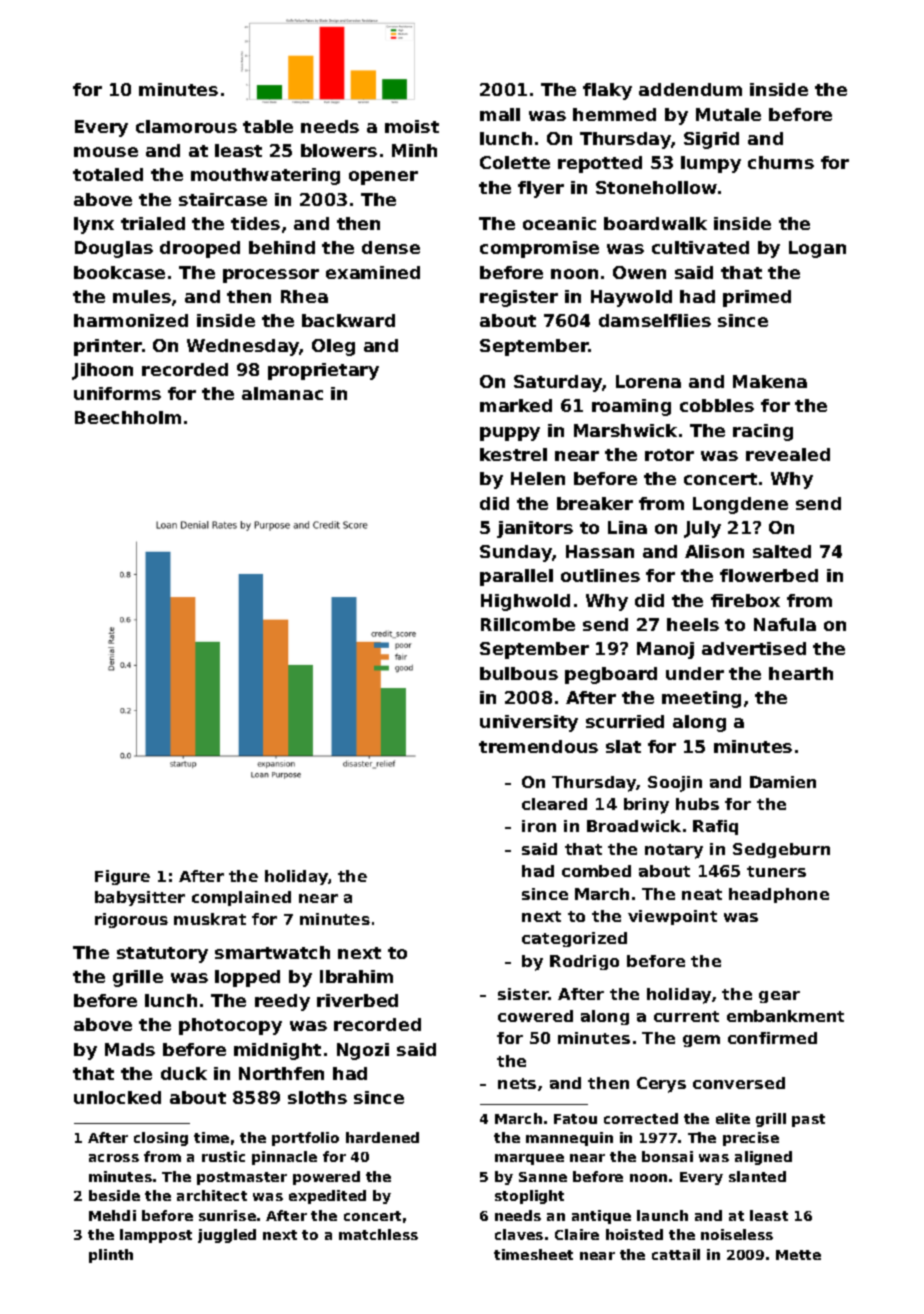 The width and height of the document is (924, 1314). Describe the element at coordinates (600, 551) in the document. I see `Hassan` at that location.
